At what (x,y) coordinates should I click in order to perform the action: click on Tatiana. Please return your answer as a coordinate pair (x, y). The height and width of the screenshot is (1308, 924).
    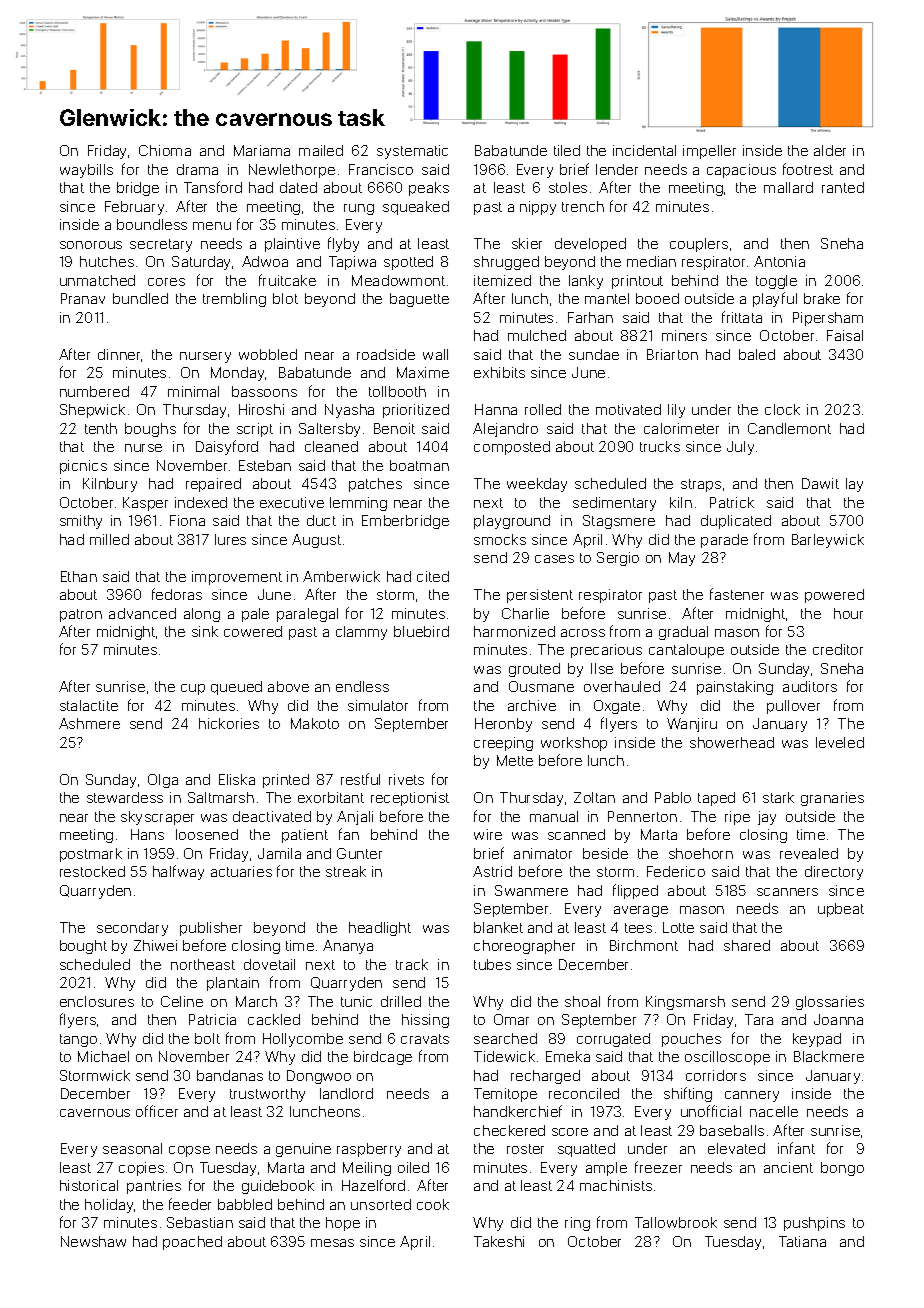
    Looking at the image, I should click on (802, 1241).
